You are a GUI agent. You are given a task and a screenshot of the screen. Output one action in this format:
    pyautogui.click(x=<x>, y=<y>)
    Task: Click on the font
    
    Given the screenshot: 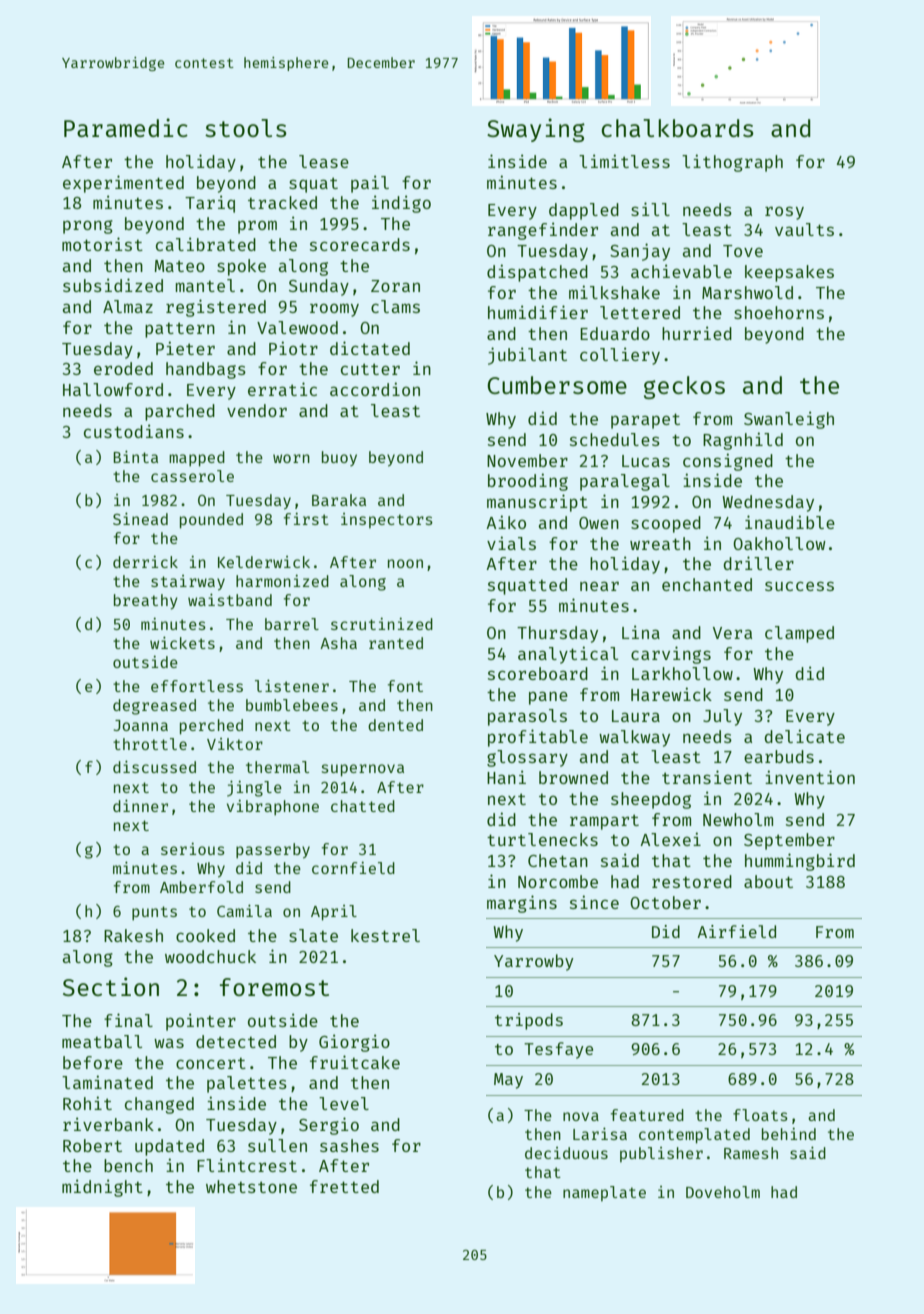 What is the action you would take?
    pyautogui.click(x=405, y=686)
